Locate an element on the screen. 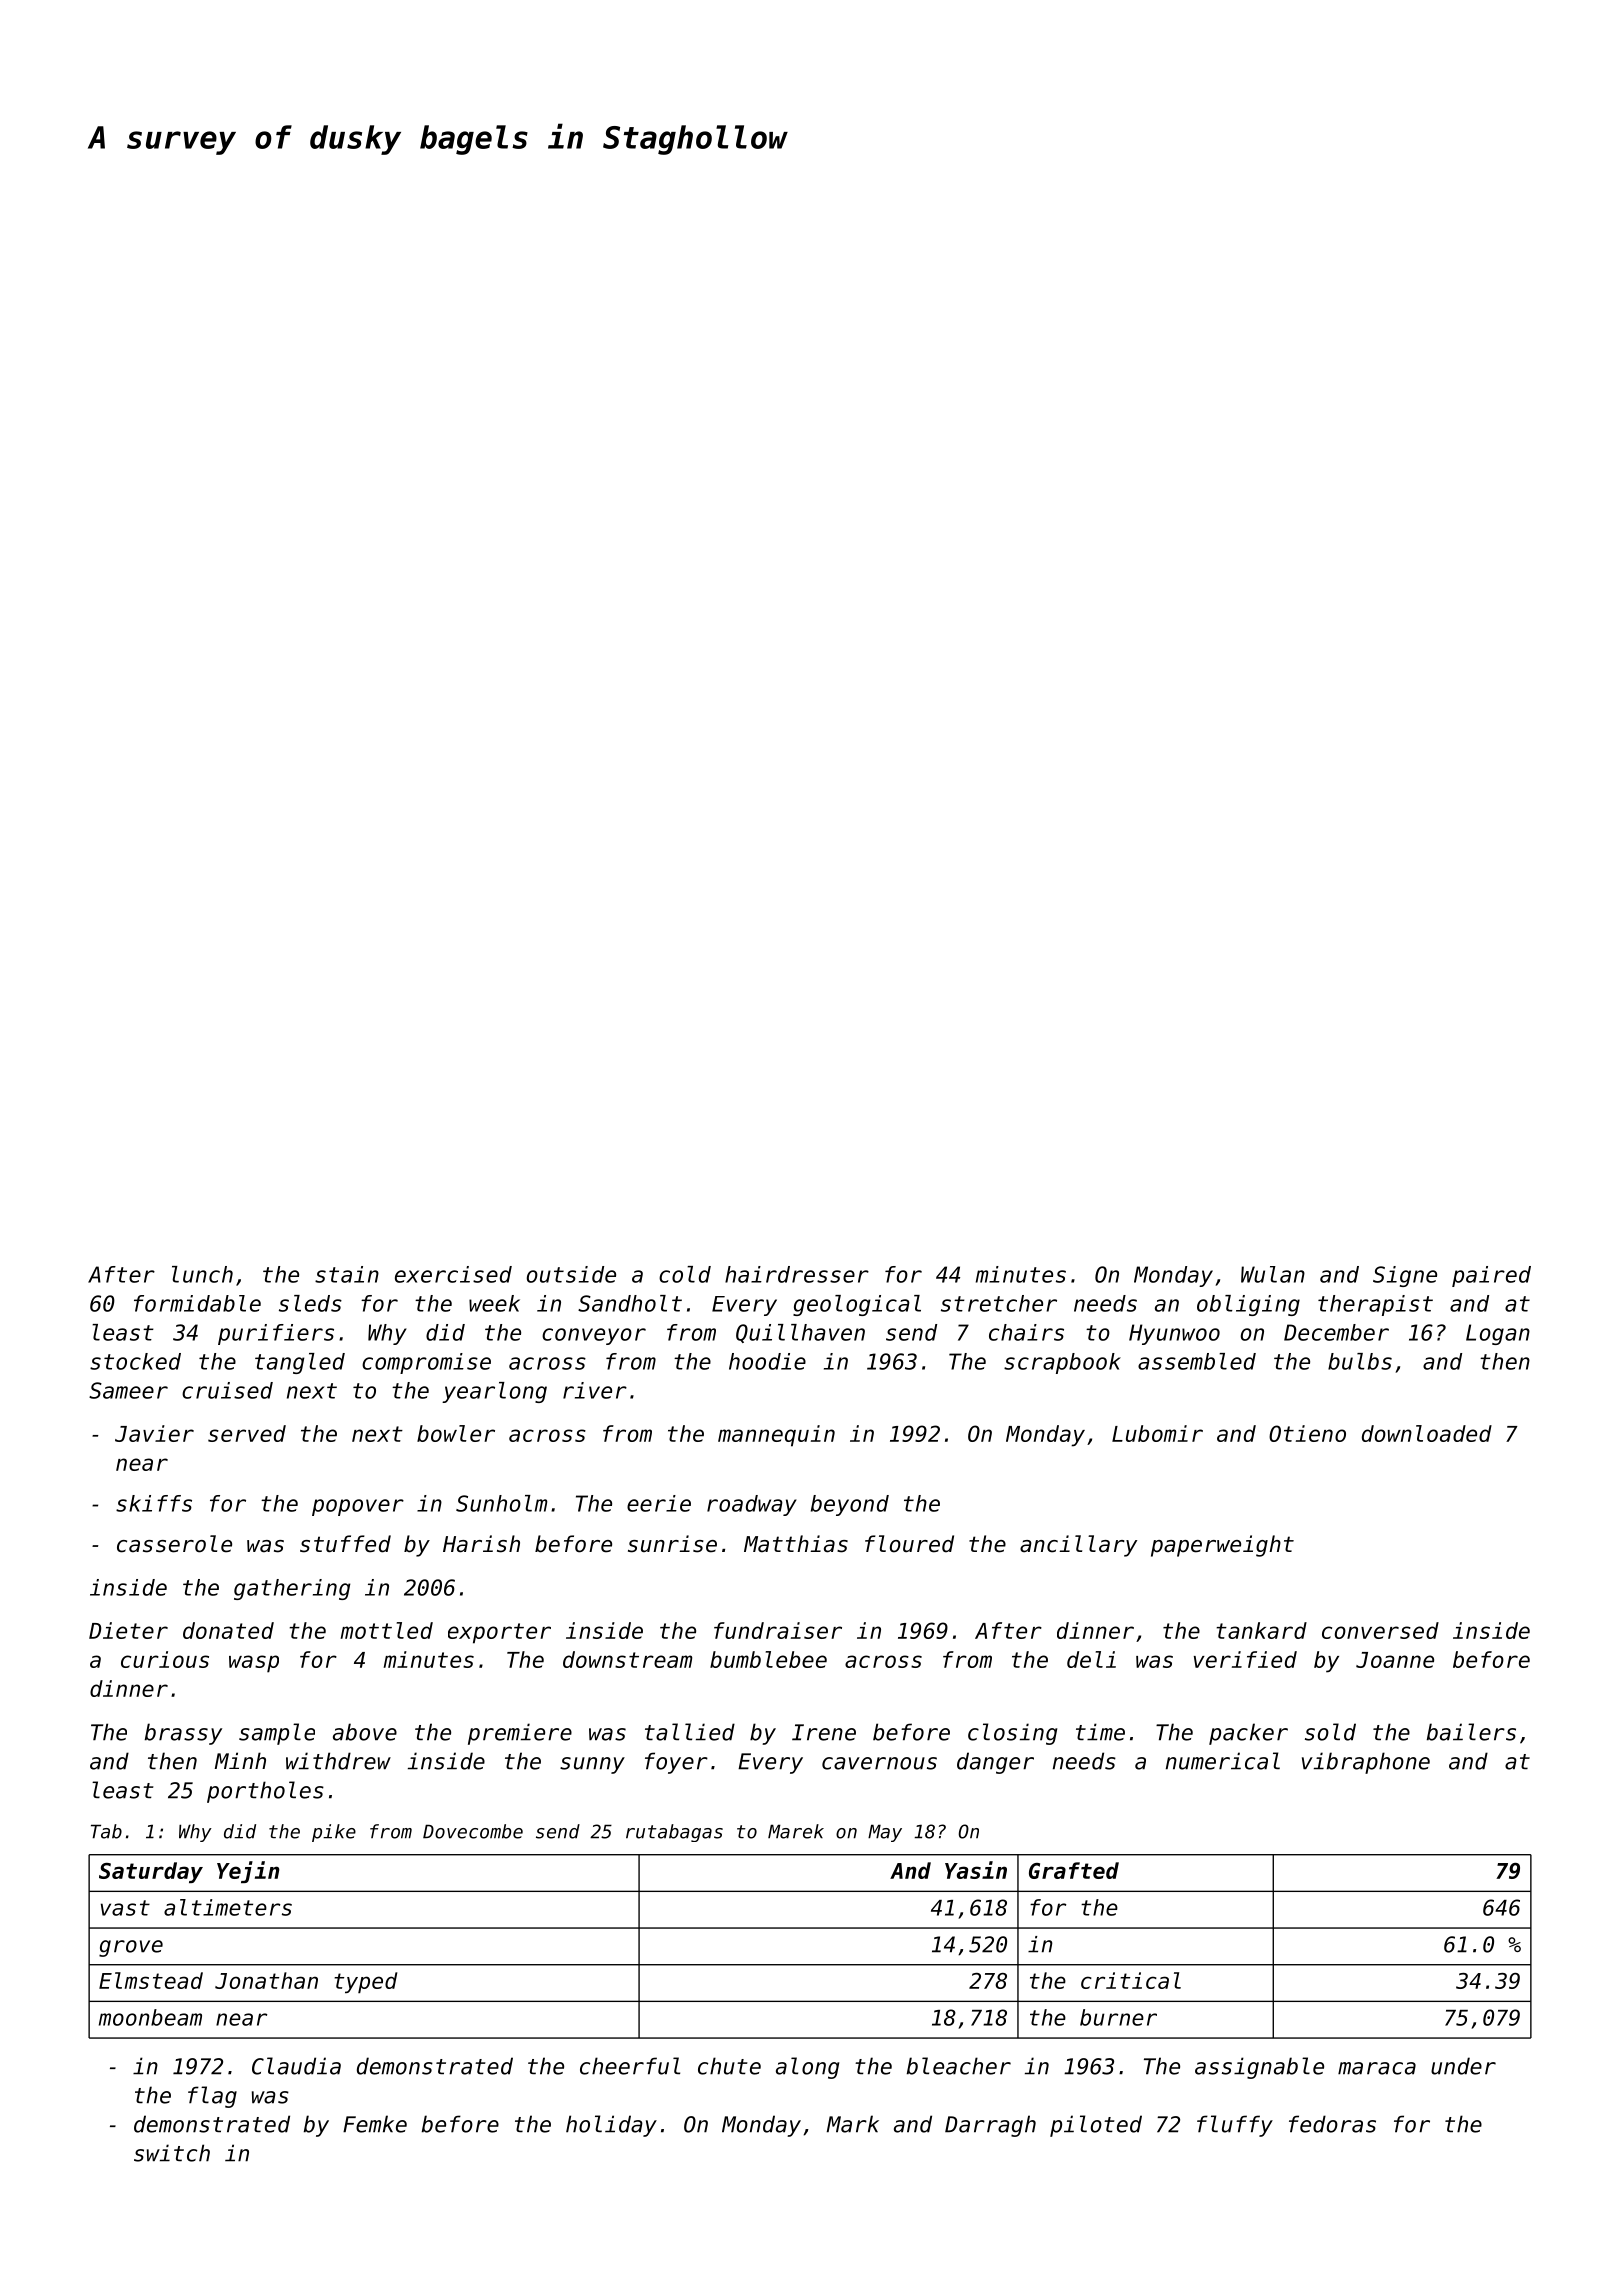 This screenshot has width=1620, height=2292. moonbeam is located at coordinates (150, 2017).
